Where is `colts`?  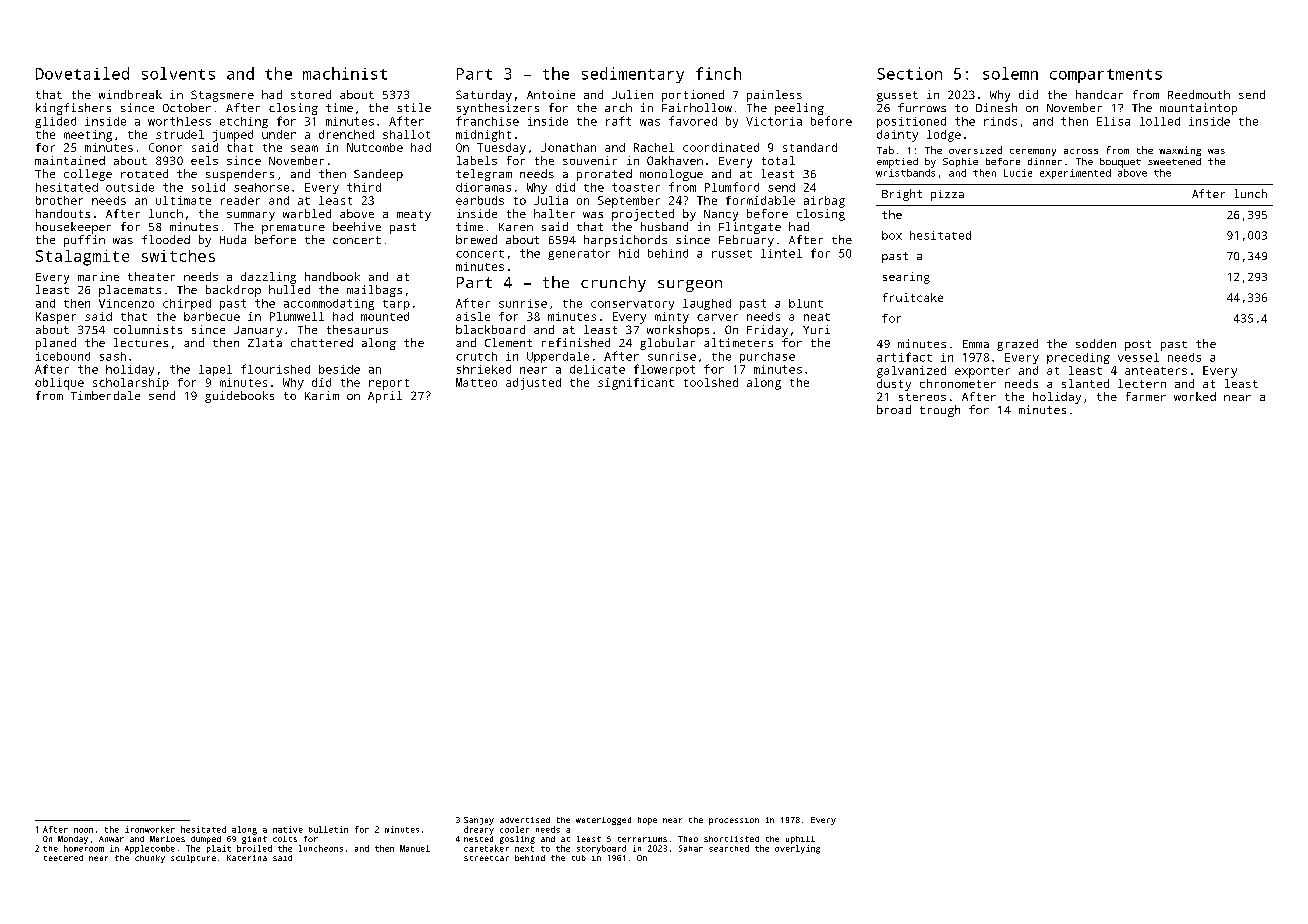
colts is located at coordinates (285, 839).
